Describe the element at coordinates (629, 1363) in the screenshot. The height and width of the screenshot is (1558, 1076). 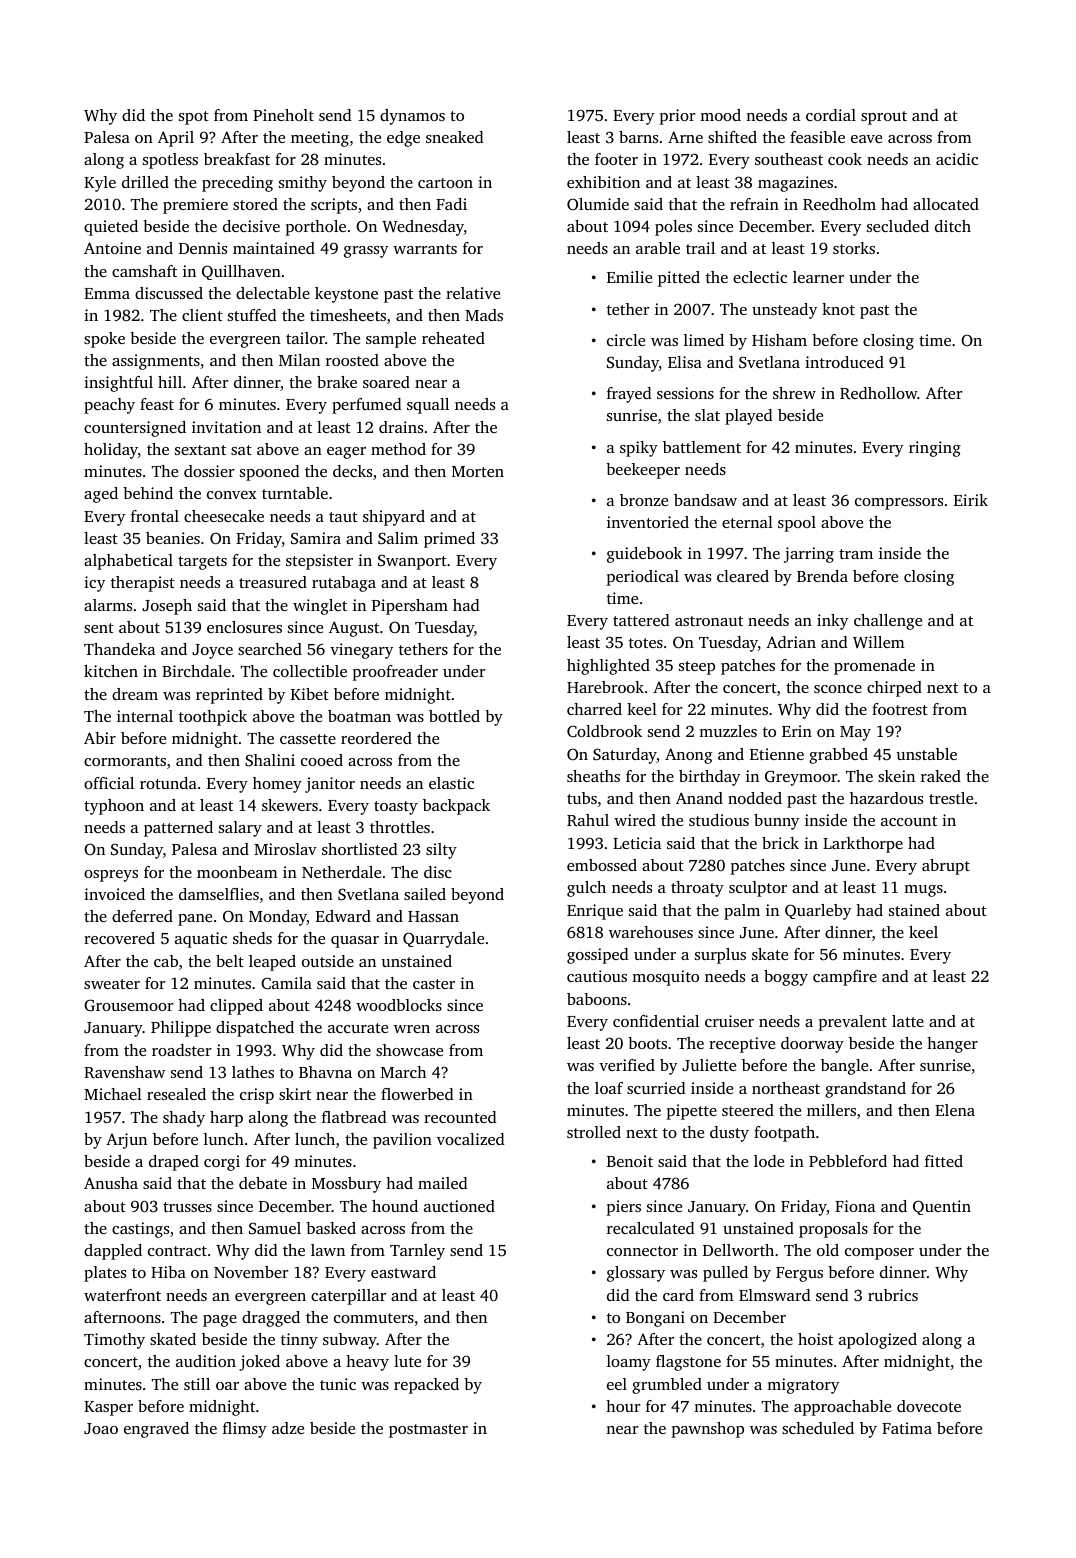
I see `loamy` at that location.
